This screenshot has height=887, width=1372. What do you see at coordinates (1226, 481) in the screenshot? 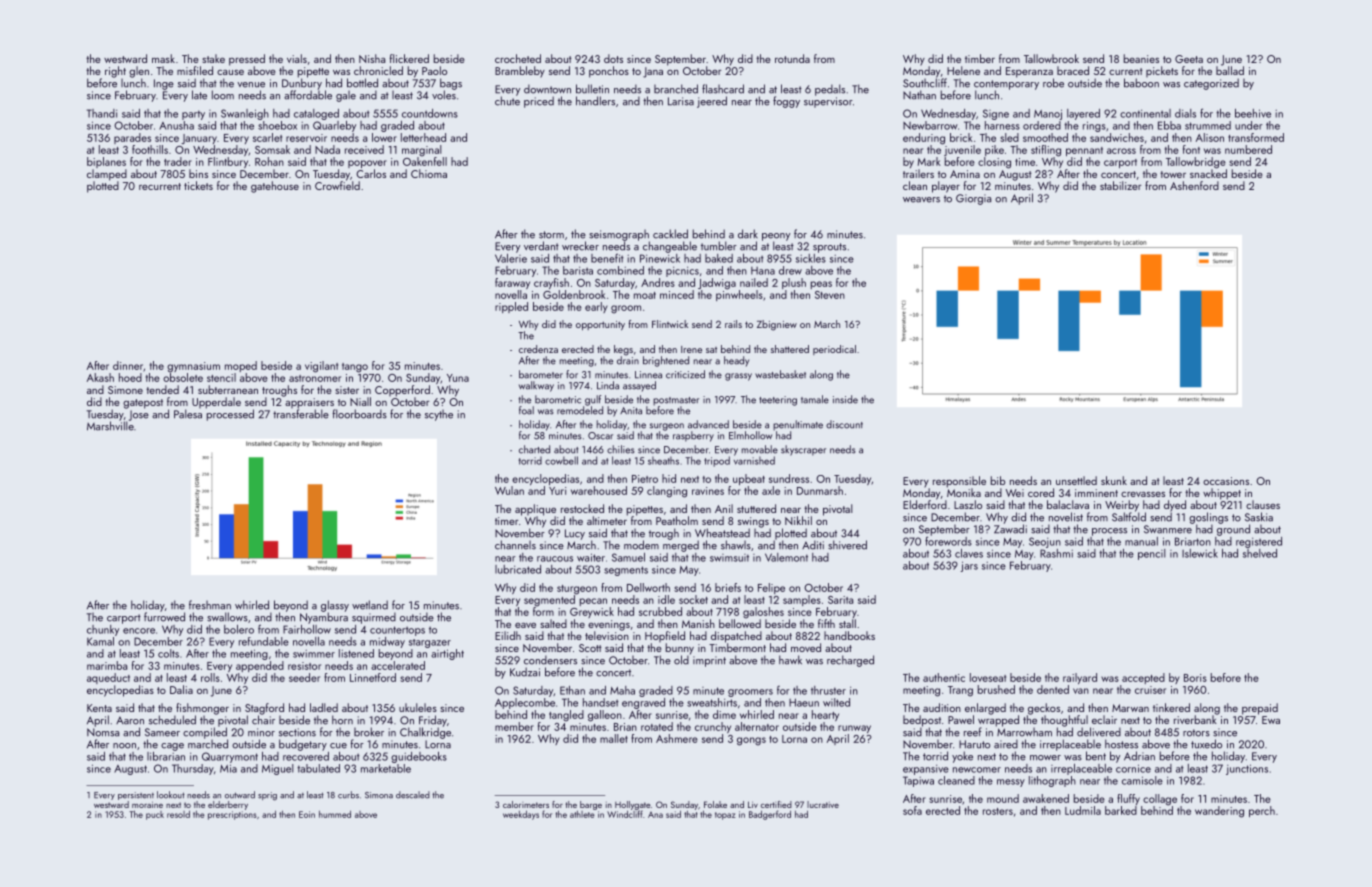
I see `occasions` at bounding box center [1226, 481].
